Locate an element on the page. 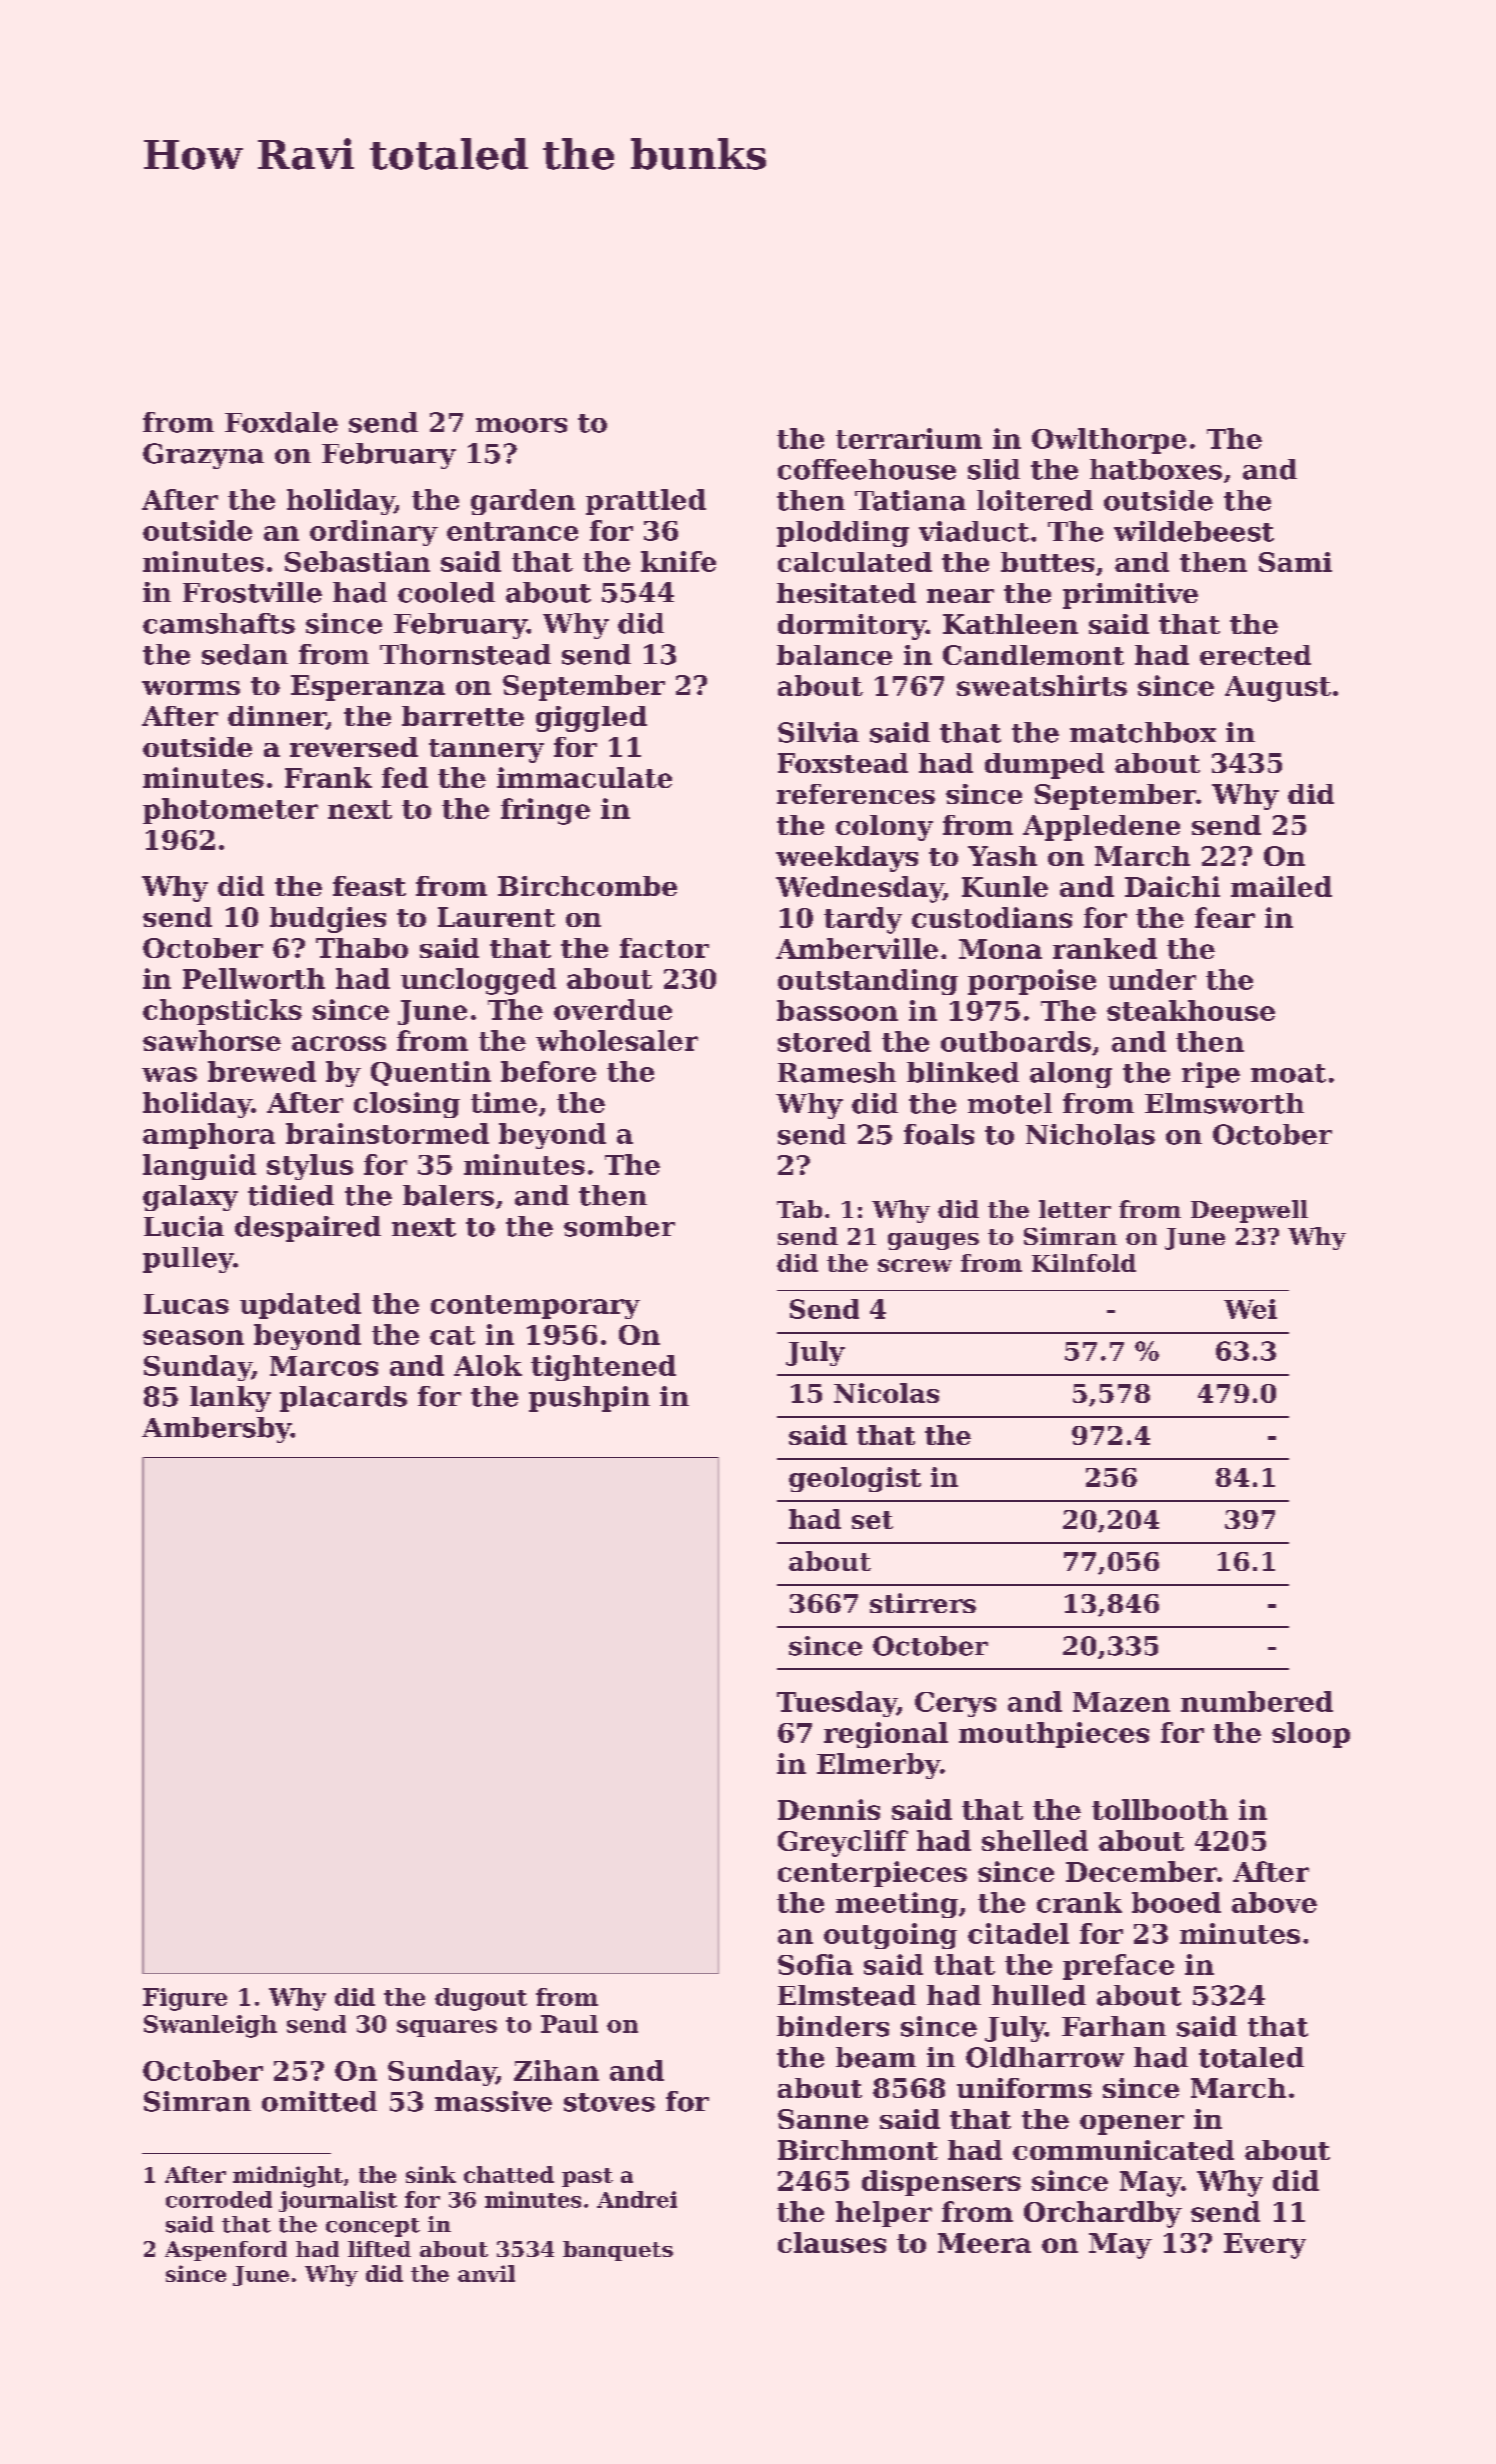  Nicolas is located at coordinates (886, 1393).
